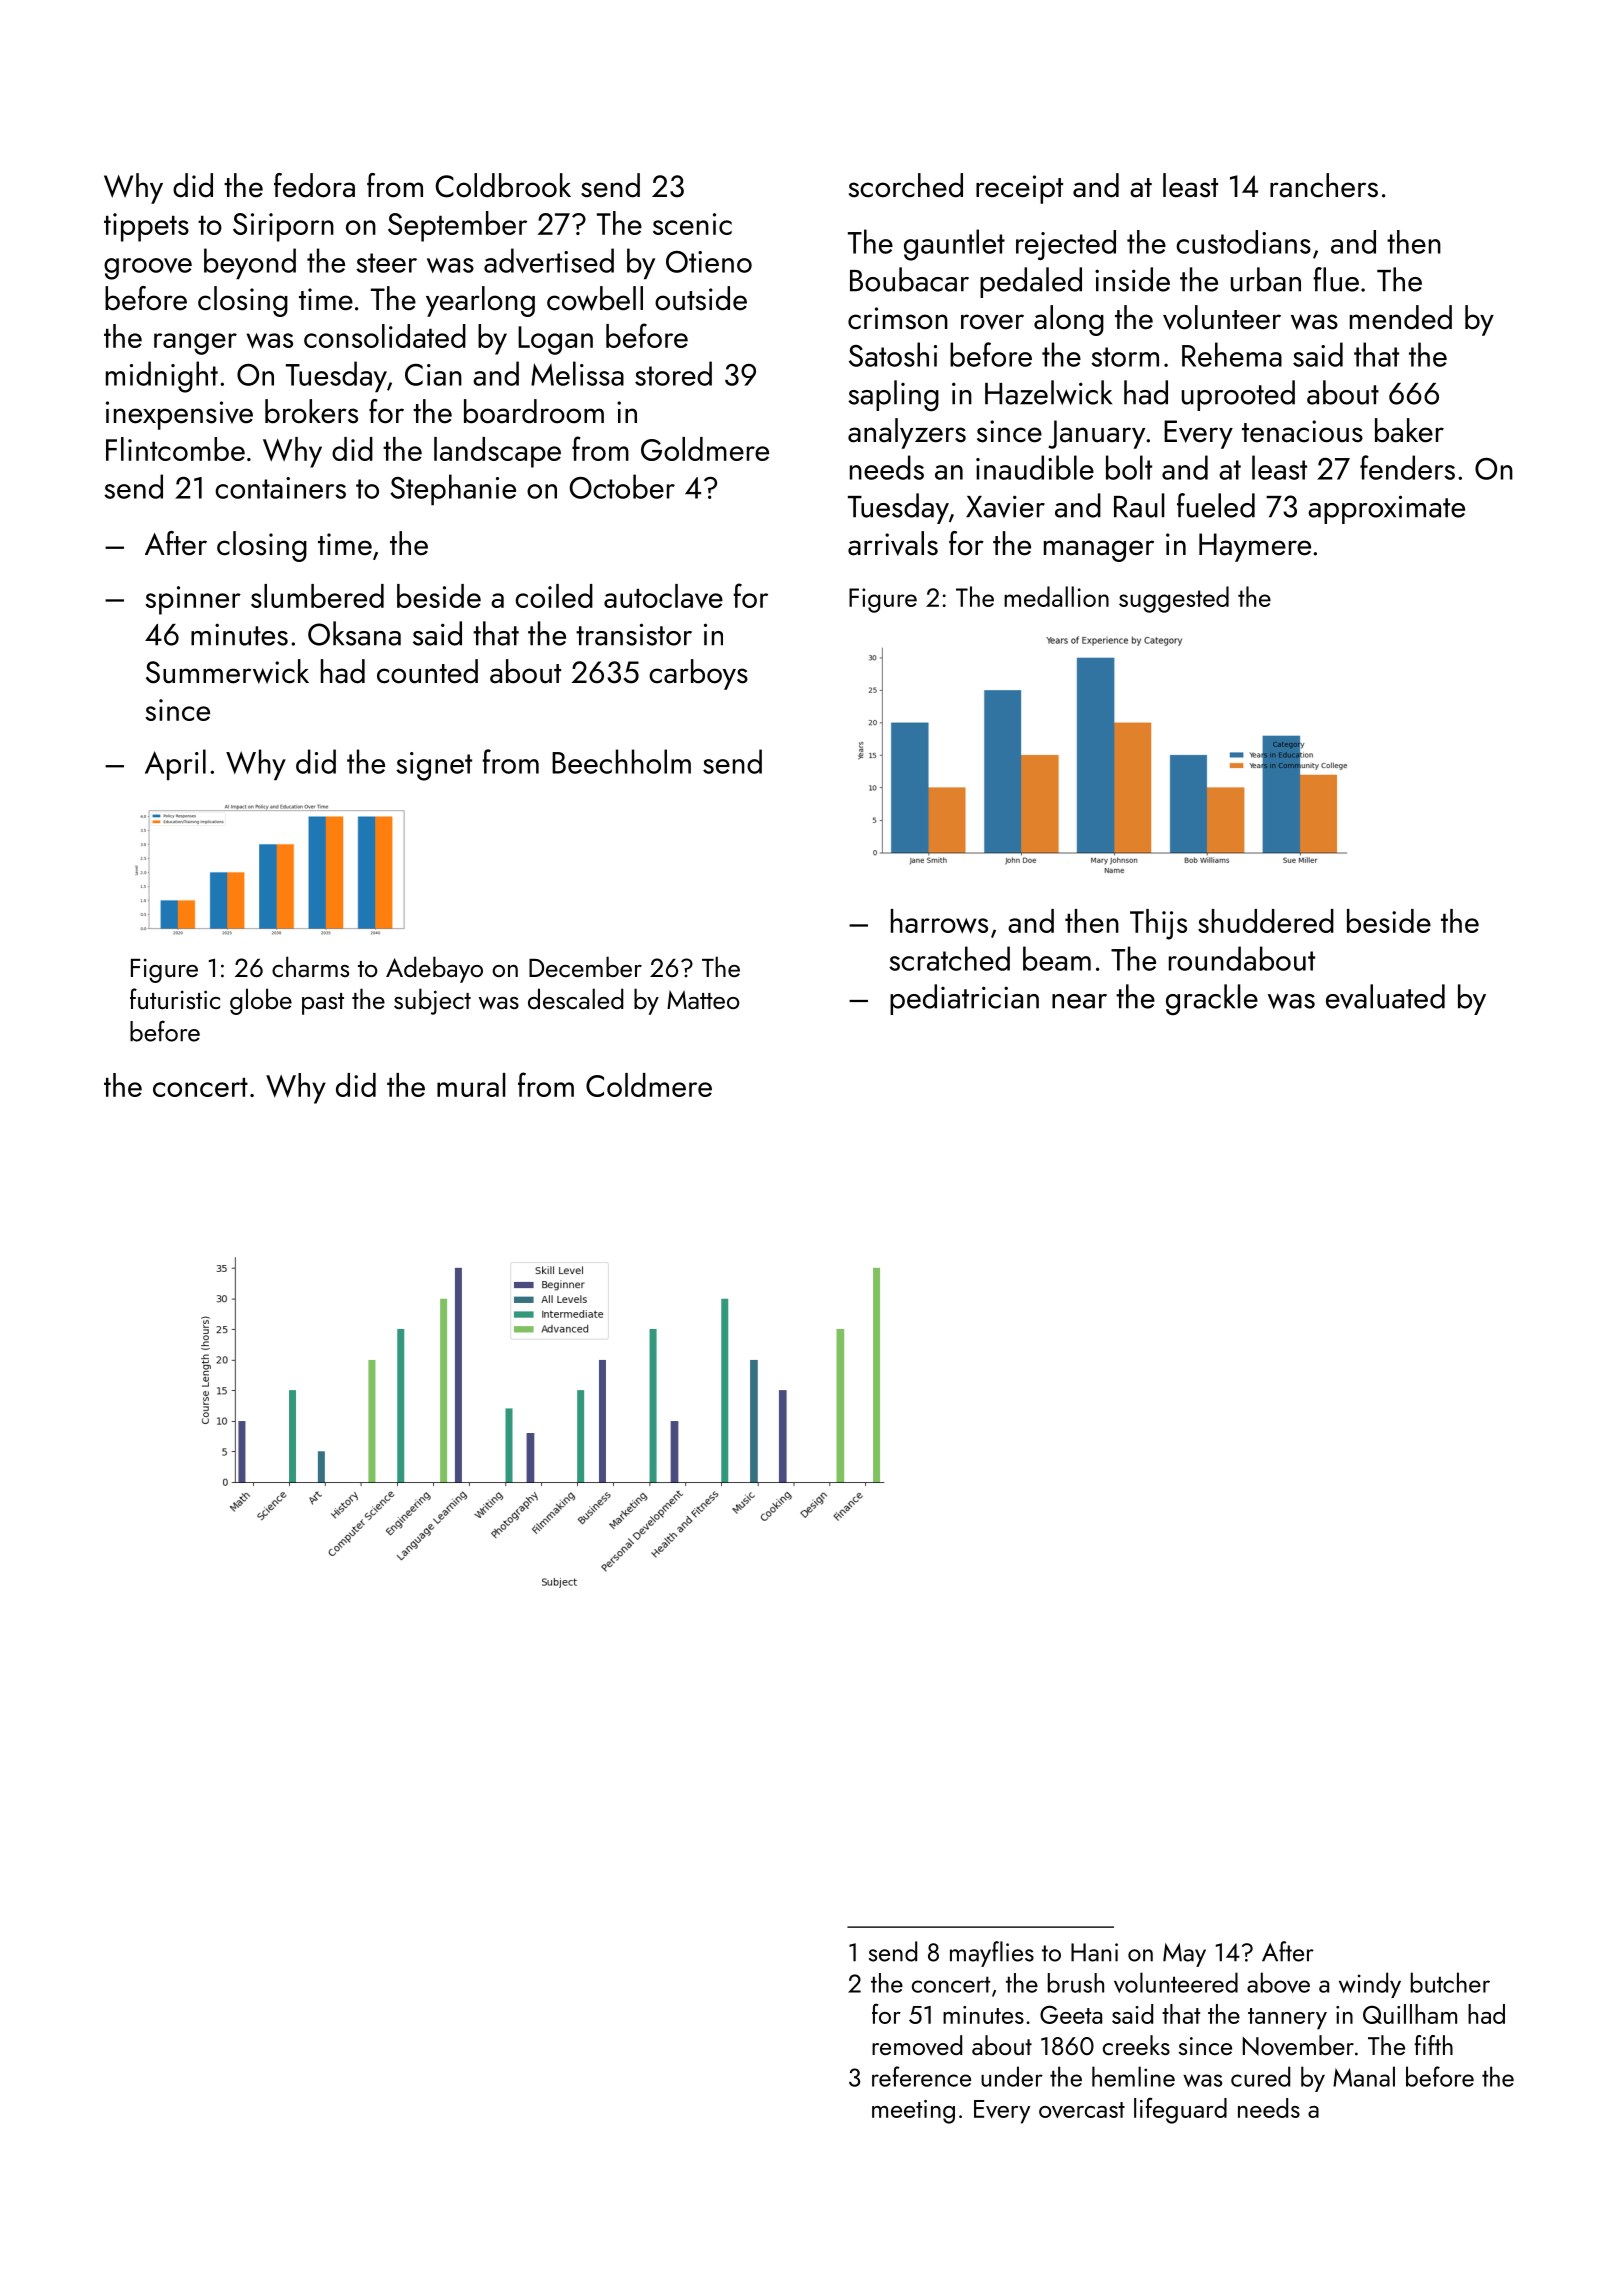 This screenshot has height=2292, width=1620. I want to click on Summerwick, so click(227, 671).
